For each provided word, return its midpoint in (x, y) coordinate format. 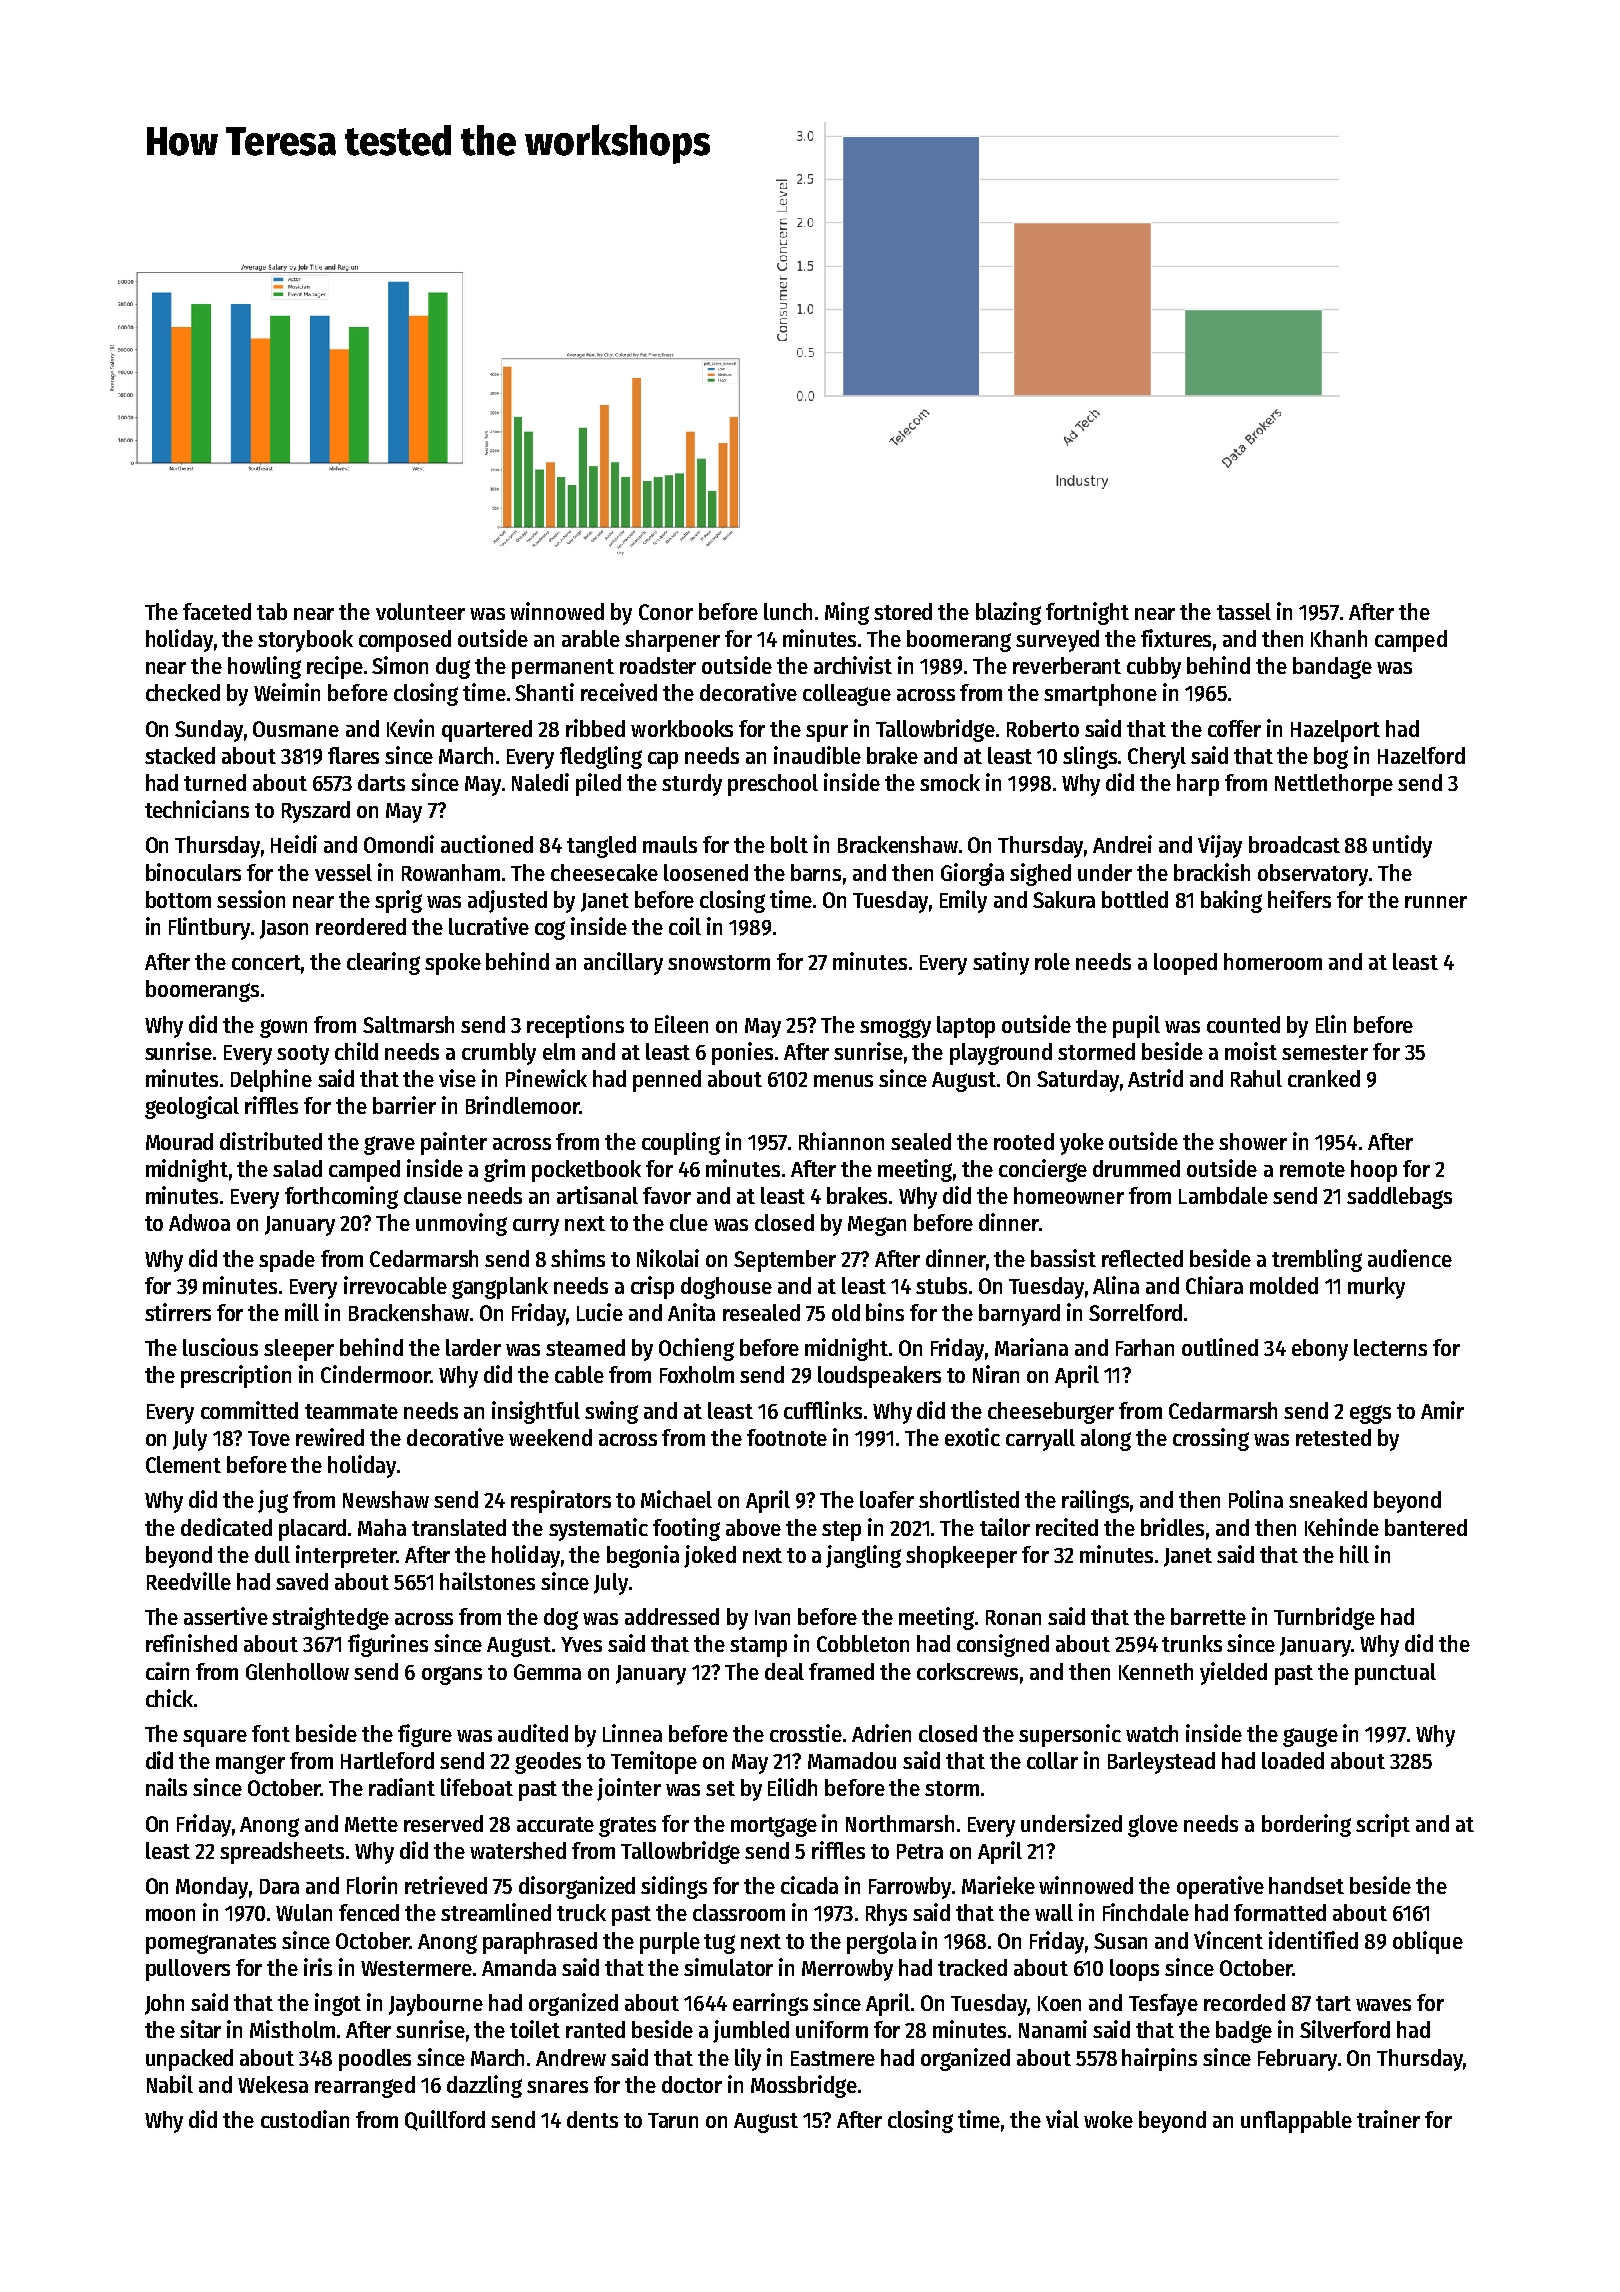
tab (272, 611)
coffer (1234, 728)
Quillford (445, 2120)
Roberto (1043, 728)
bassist (1063, 1258)
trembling (1317, 1260)
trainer (1388, 2119)
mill (302, 1312)
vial (1062, 2119)
